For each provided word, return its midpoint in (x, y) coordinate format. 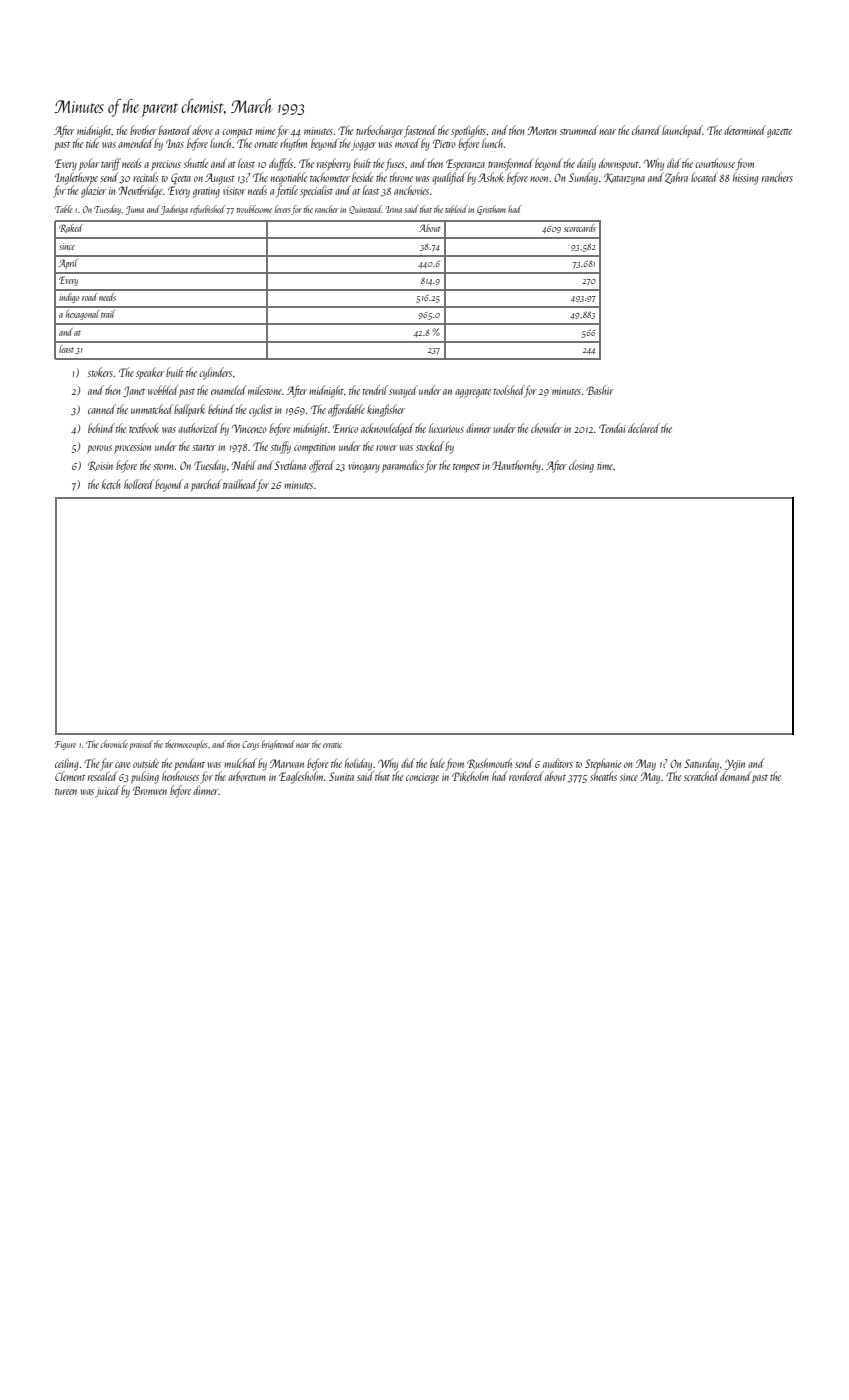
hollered (139, 484)
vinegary (364, 467)
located (704, 177)
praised (141, 745)
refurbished (207, 210)
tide (92, 143)
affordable (346, 410)
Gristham (491, 210)
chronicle (114, 744)
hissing (746, 178)
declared (644, 428)
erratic (332, 745)
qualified (449, 178)
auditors (558, 763)
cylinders (215, 373)
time (605, 466)
